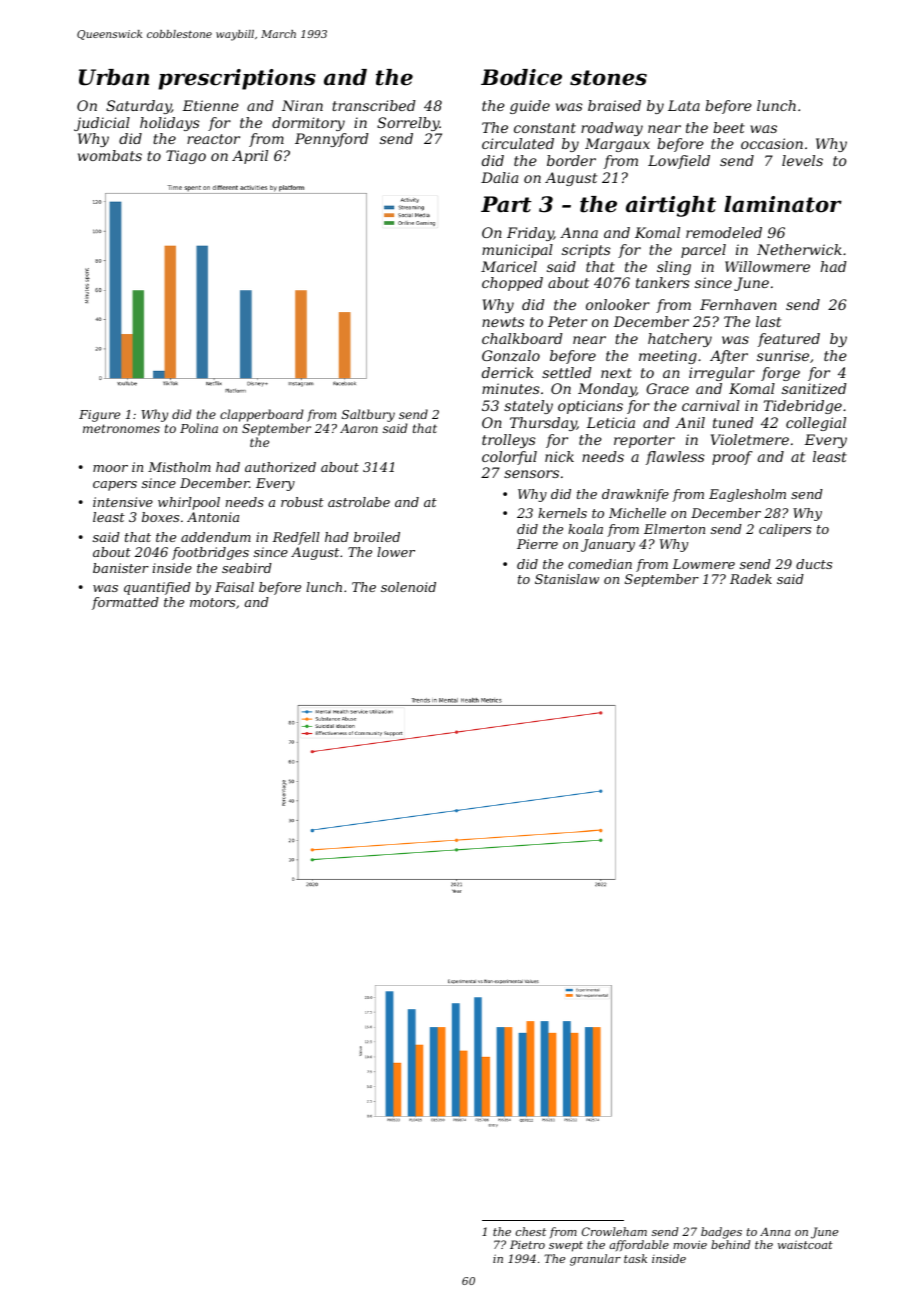  Describe the element at coordinates (123, 502) in the screenshot. I see `intensive` at that location.
